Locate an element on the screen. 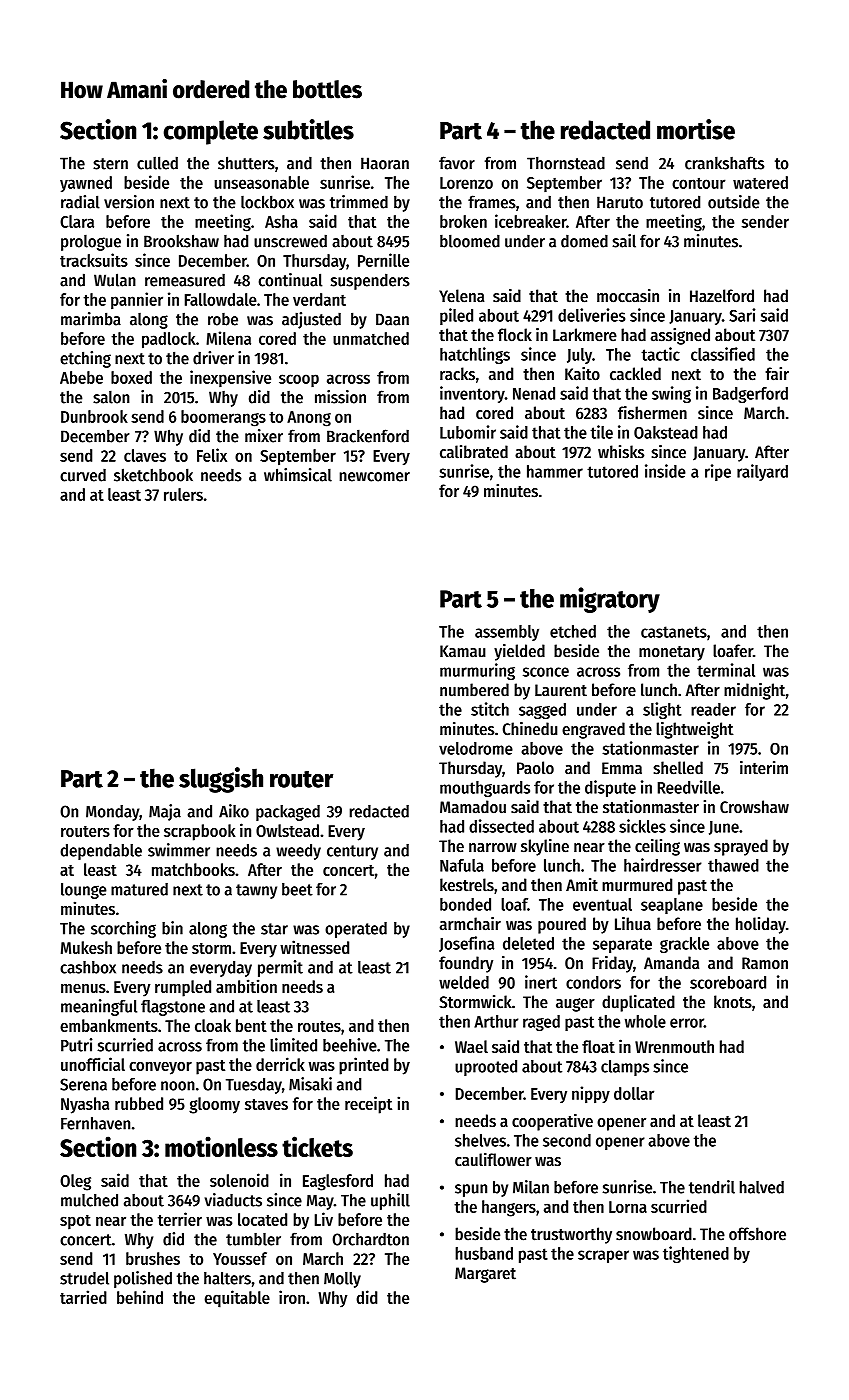 Image resolution: width=849 pixels, height=1400 pixels. ripe is located at coordinates (718, 472).
